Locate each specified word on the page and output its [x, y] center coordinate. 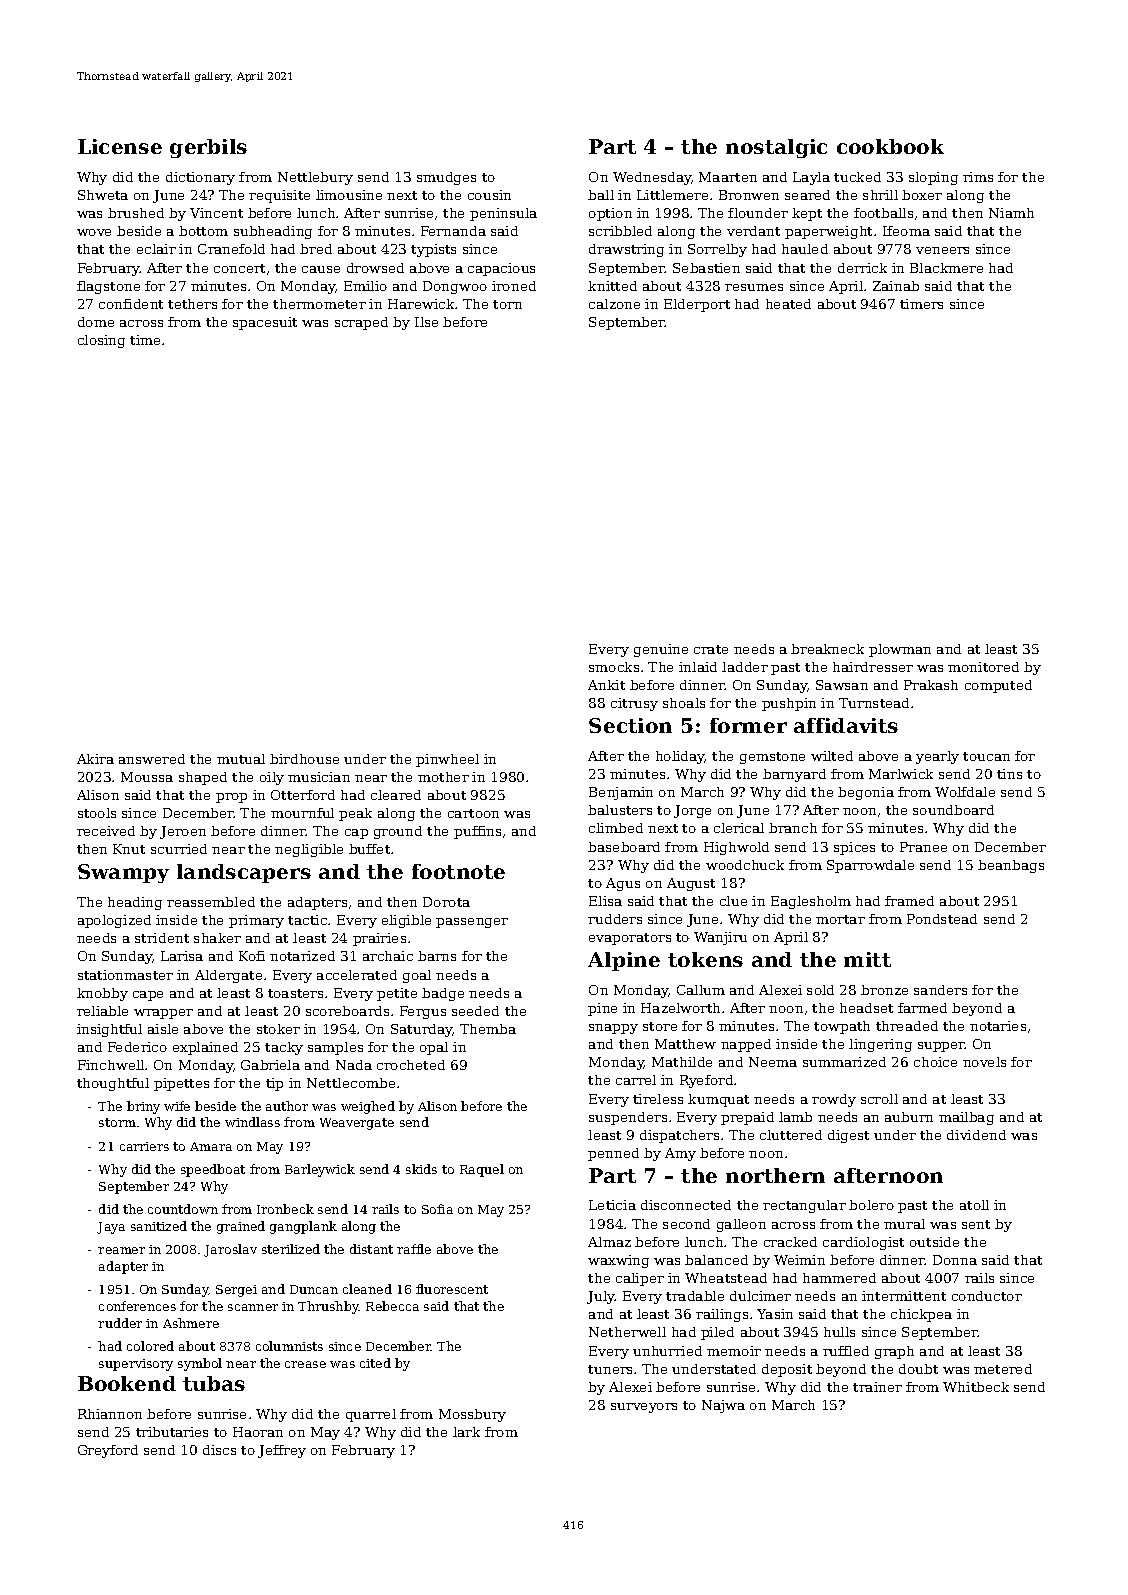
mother [443, 777]
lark [466, 1432]
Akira [95, 759]
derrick [862, 268]
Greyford [108, 1451]
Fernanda [453, 231]
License [120, 146]
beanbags [1011, 866]
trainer [877, 1387]
